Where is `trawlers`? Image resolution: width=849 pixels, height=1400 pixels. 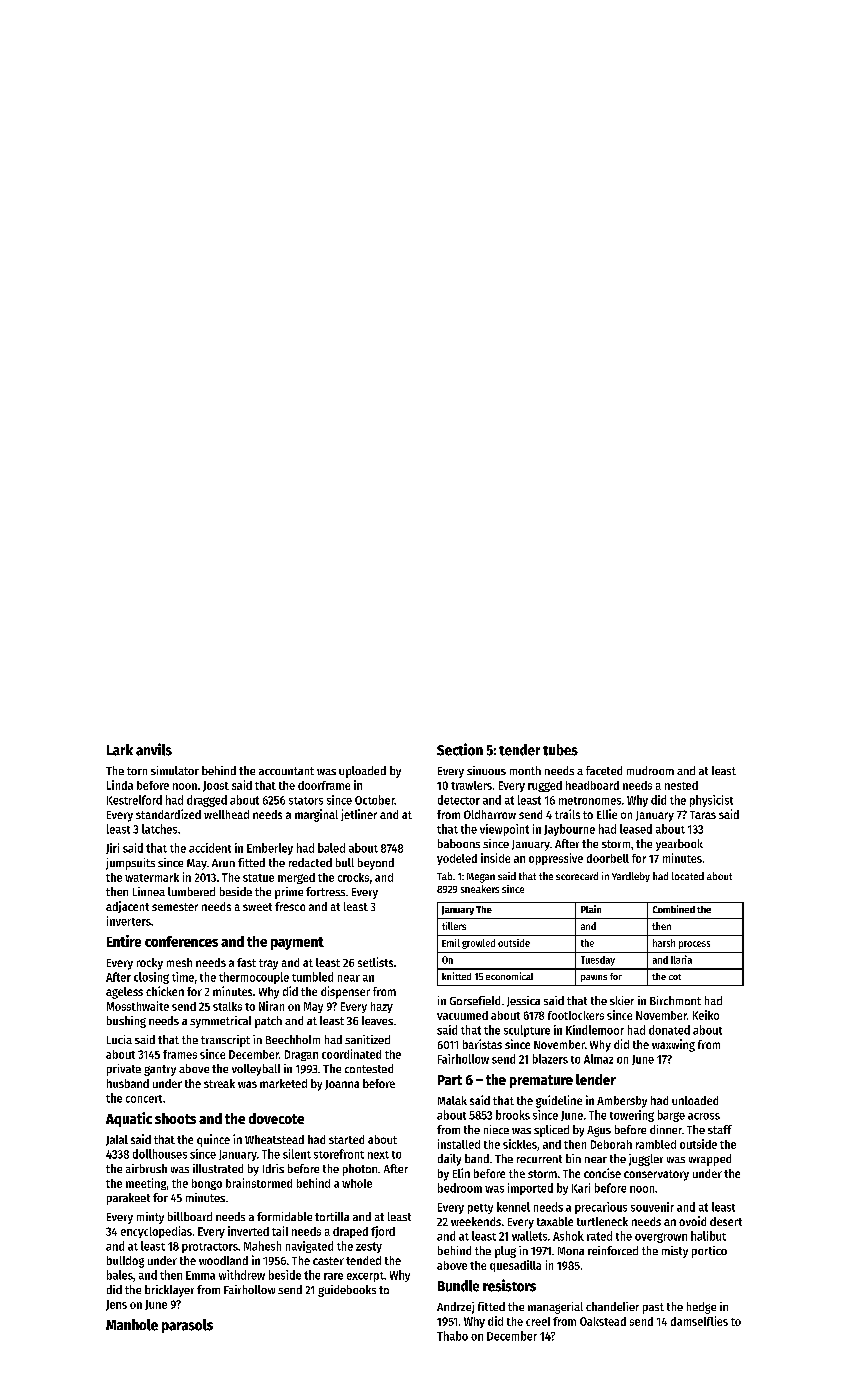
trawlers is located at coordinates (471, 785).
